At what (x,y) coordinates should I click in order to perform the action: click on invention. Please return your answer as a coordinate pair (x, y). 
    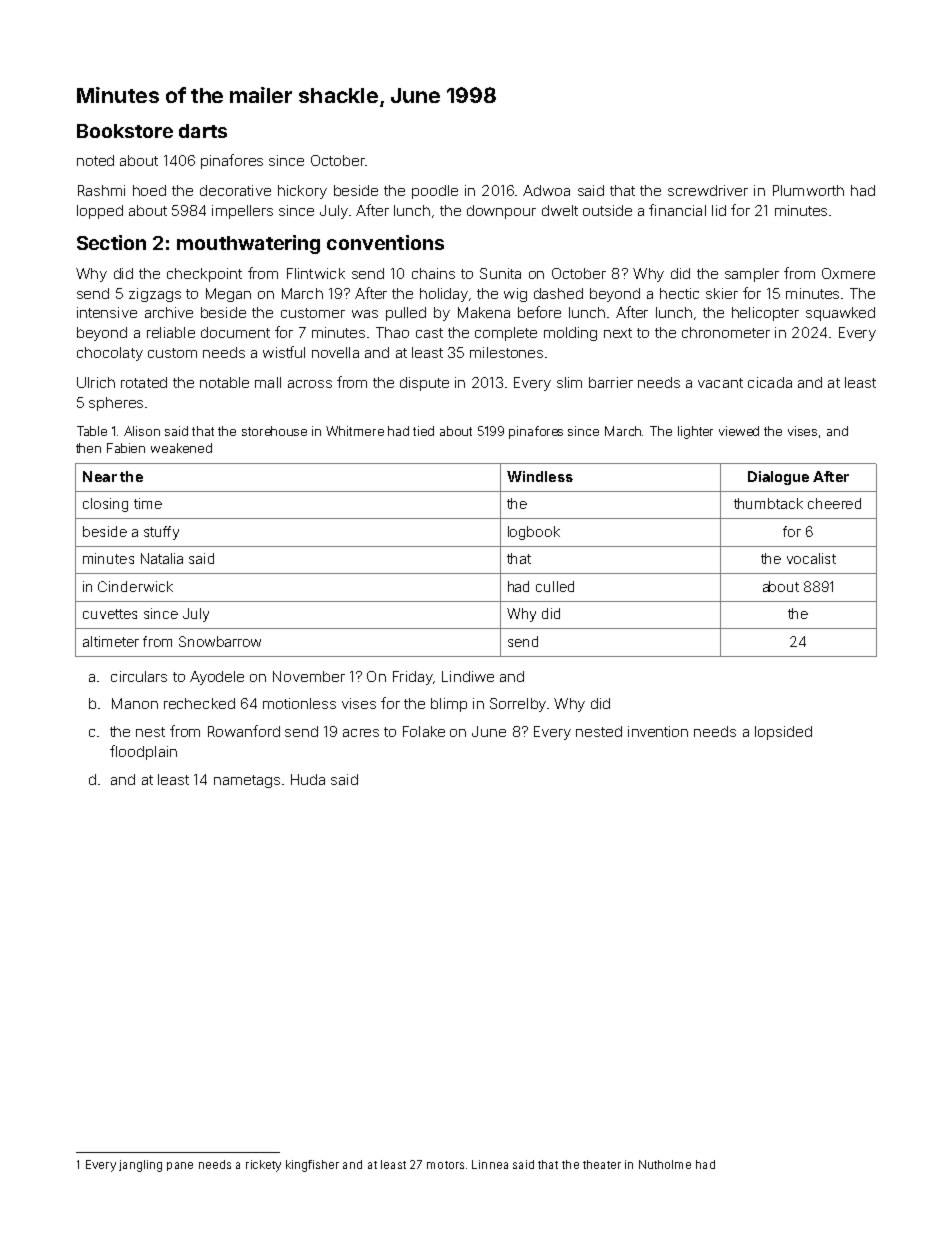
    Looking at the image, I should click on (658, 731).
